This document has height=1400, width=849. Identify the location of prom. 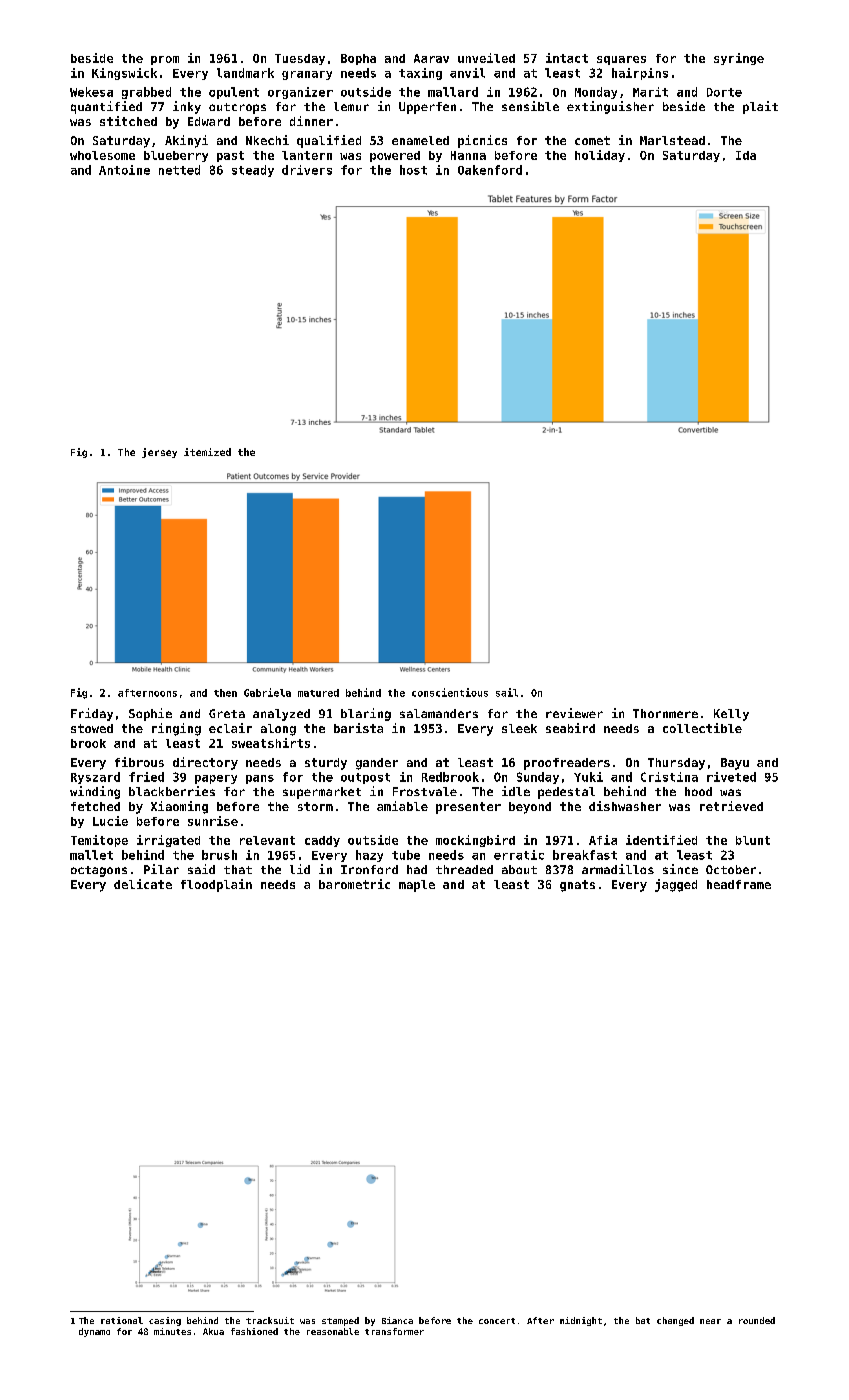
(165, 60).
